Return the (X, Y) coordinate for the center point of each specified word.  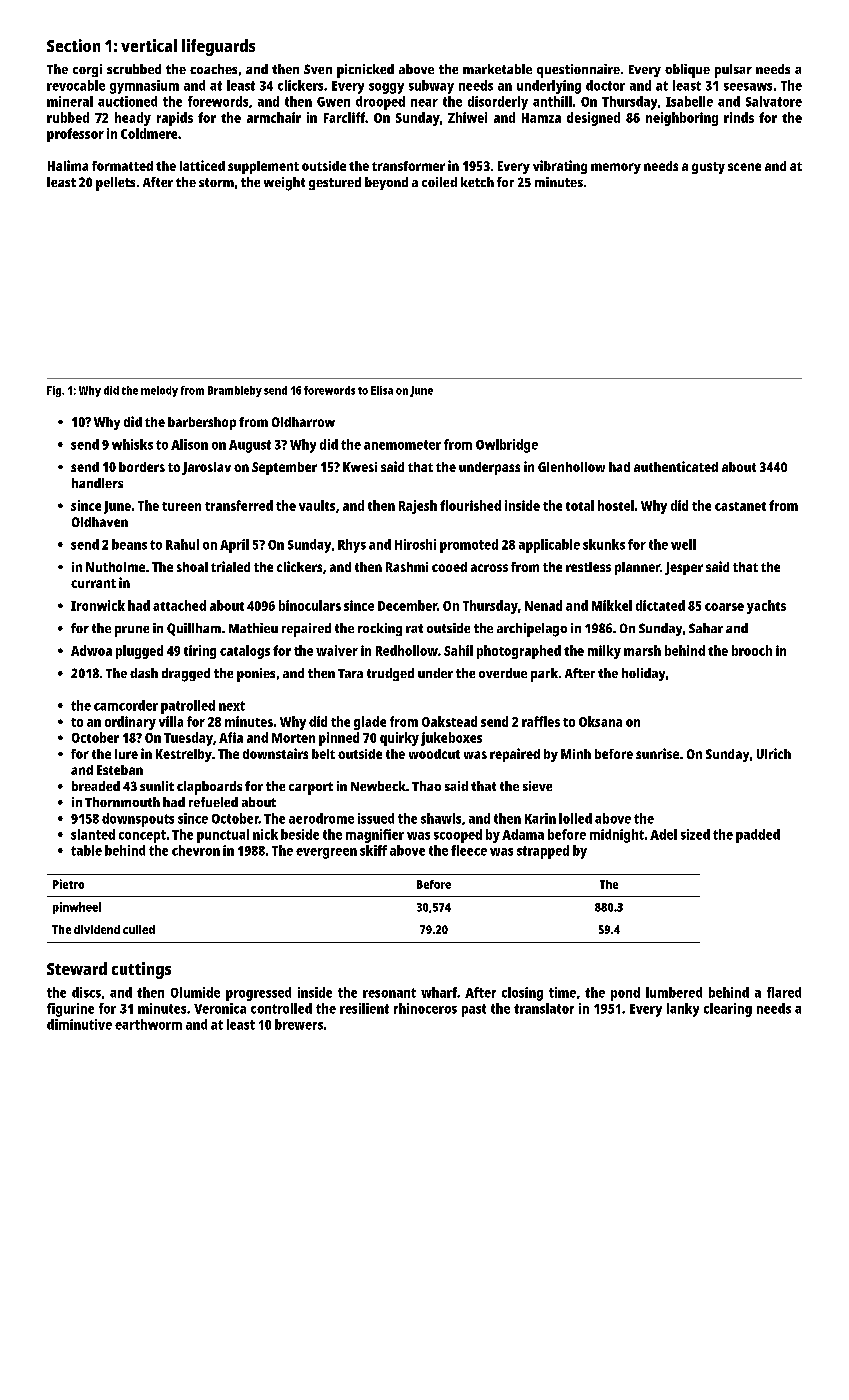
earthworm (148, 1024)
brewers (299, 1024)
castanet (740, 506)
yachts (766, 607)
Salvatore (774, 101)
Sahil (458, 650)
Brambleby (235, 391)
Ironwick (98, 605)
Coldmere (149, 133)
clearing (728, 1010)
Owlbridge (507, 446)
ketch (477, 182)
